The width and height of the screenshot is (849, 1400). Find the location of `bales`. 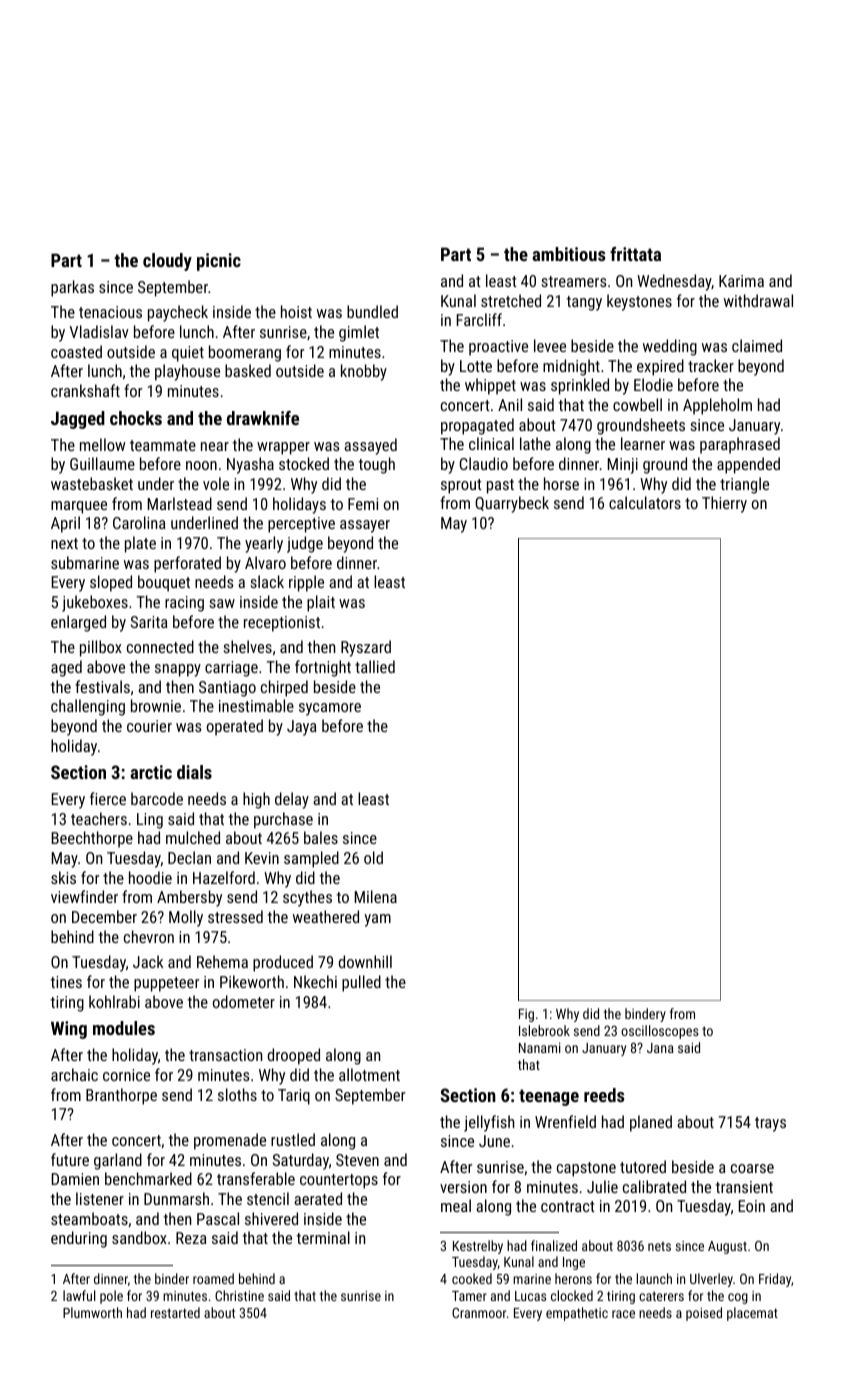

bales is located at coordinates (321, 837).
